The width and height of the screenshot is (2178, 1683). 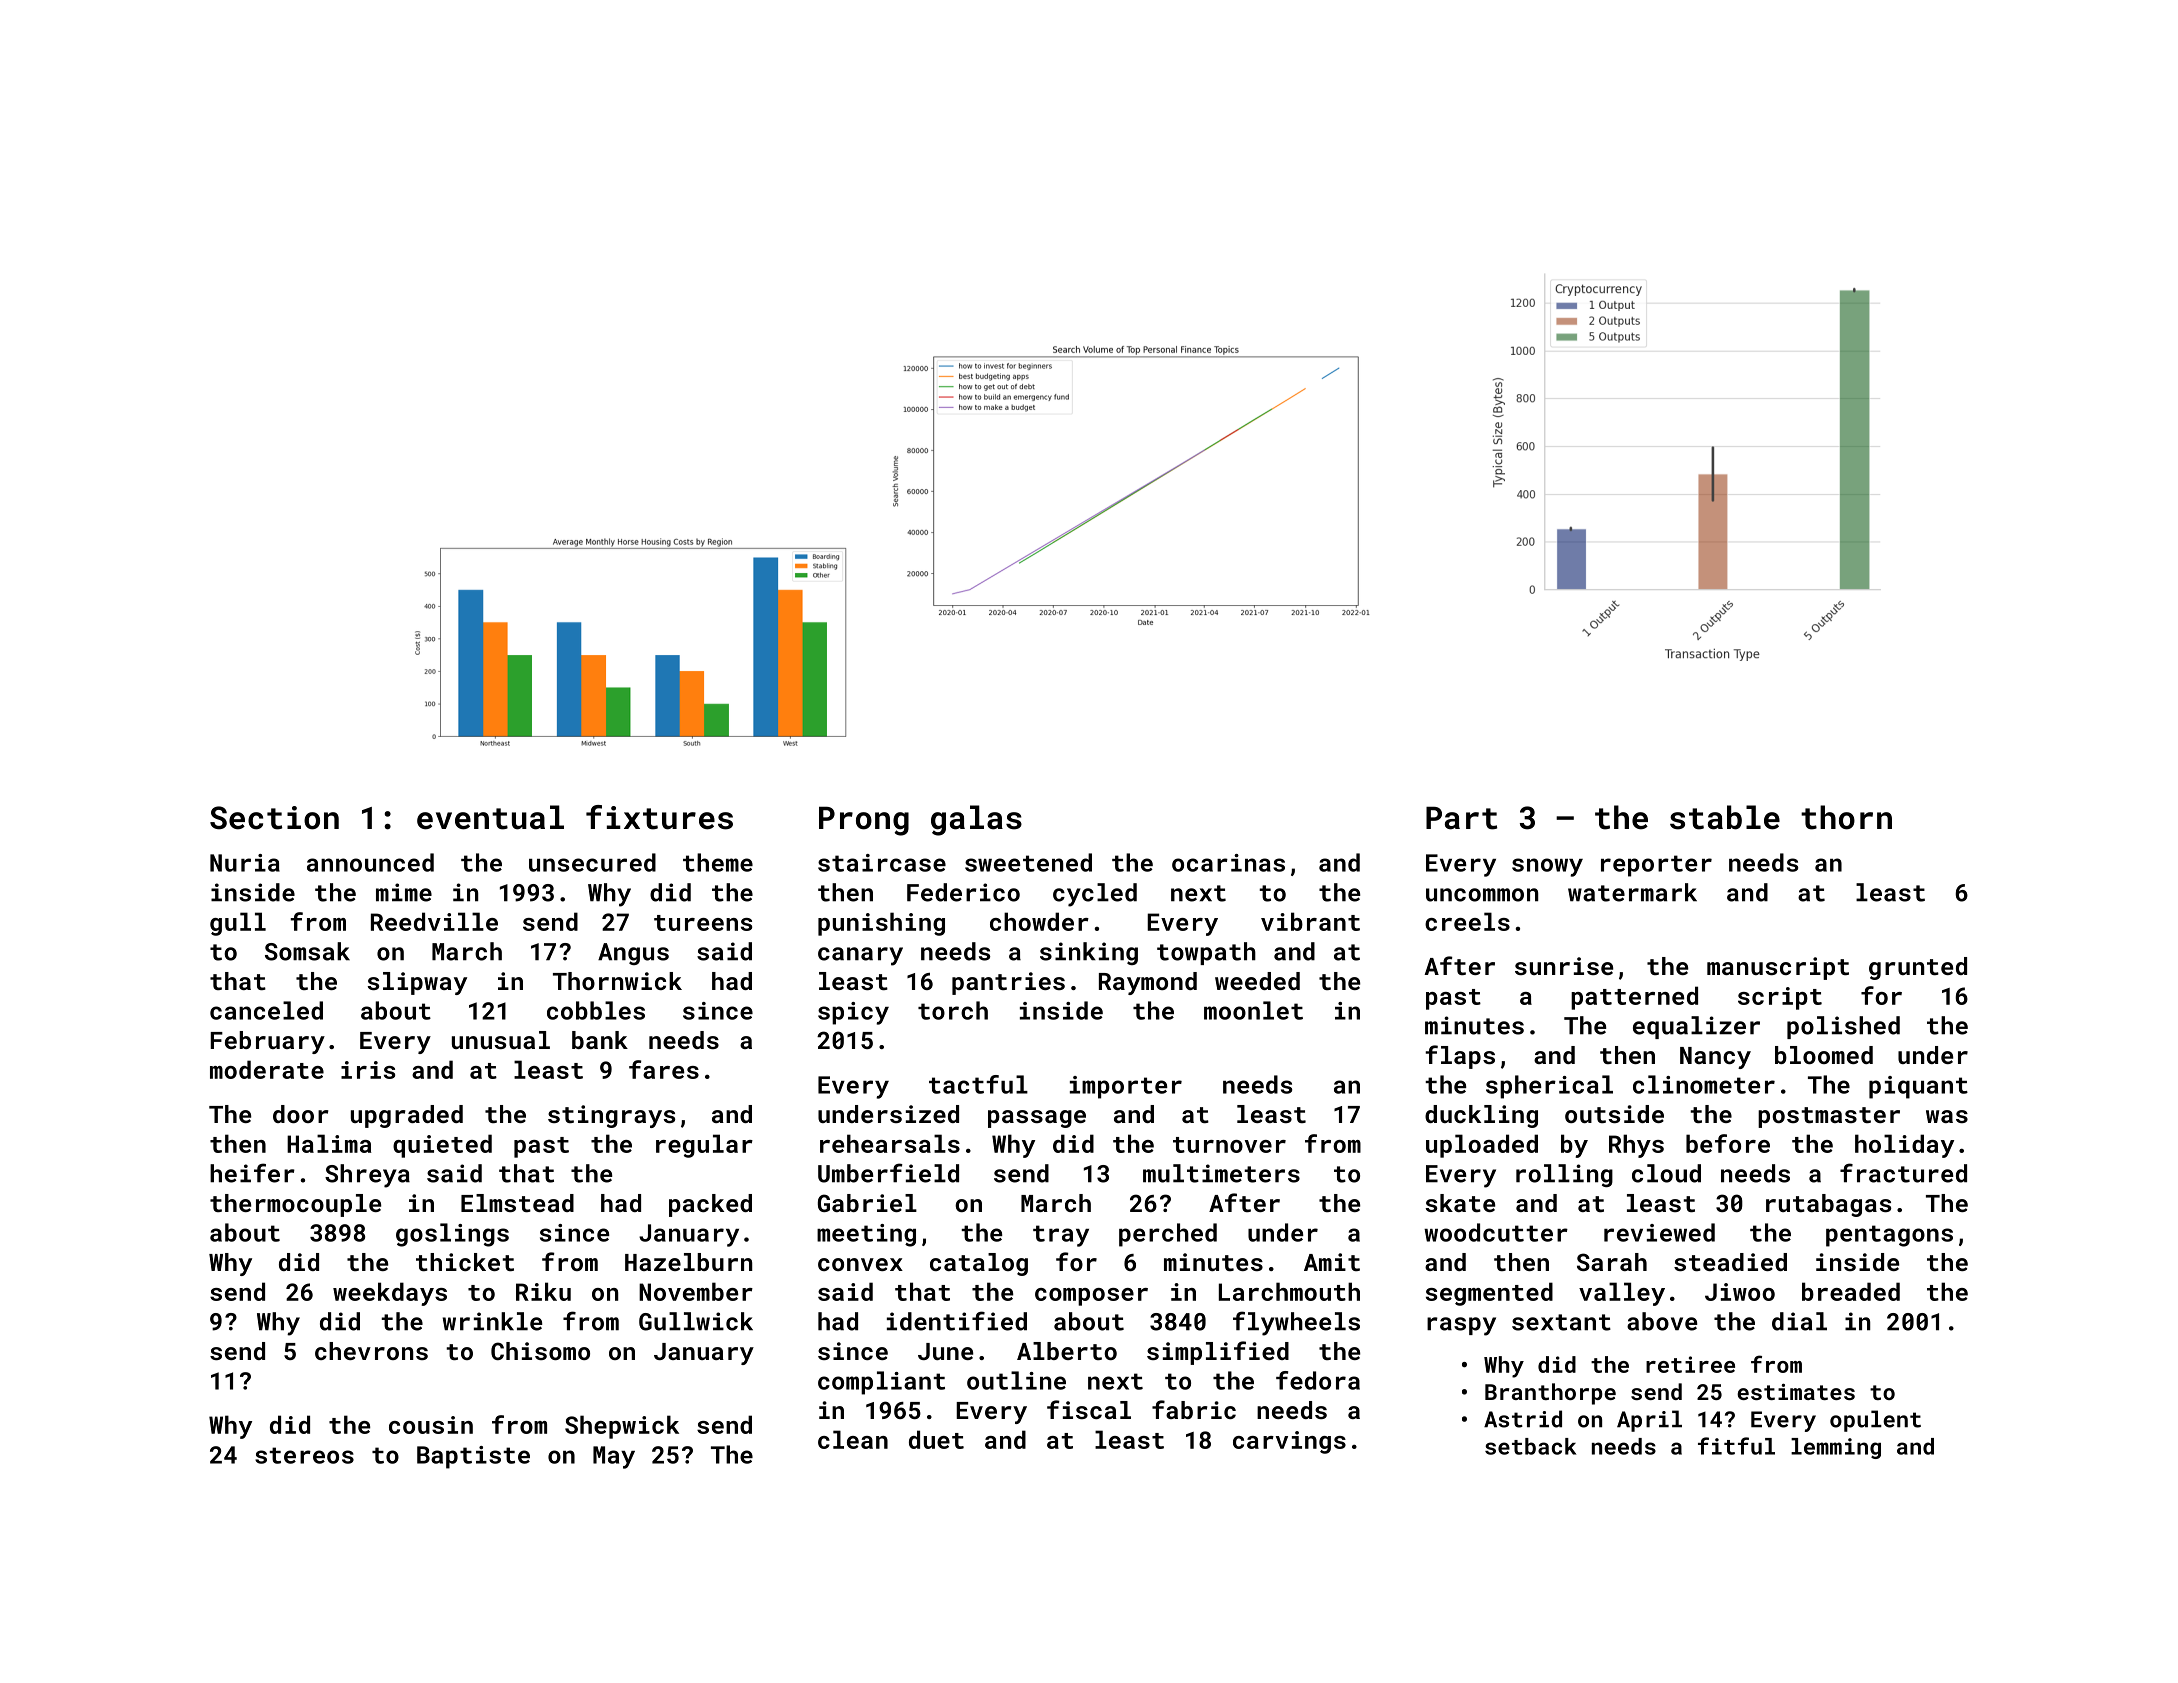 What do you see at coordinates (1836, 1448) in the screenshot?
I see `lemming` at bounding box center [1836, 1448].
